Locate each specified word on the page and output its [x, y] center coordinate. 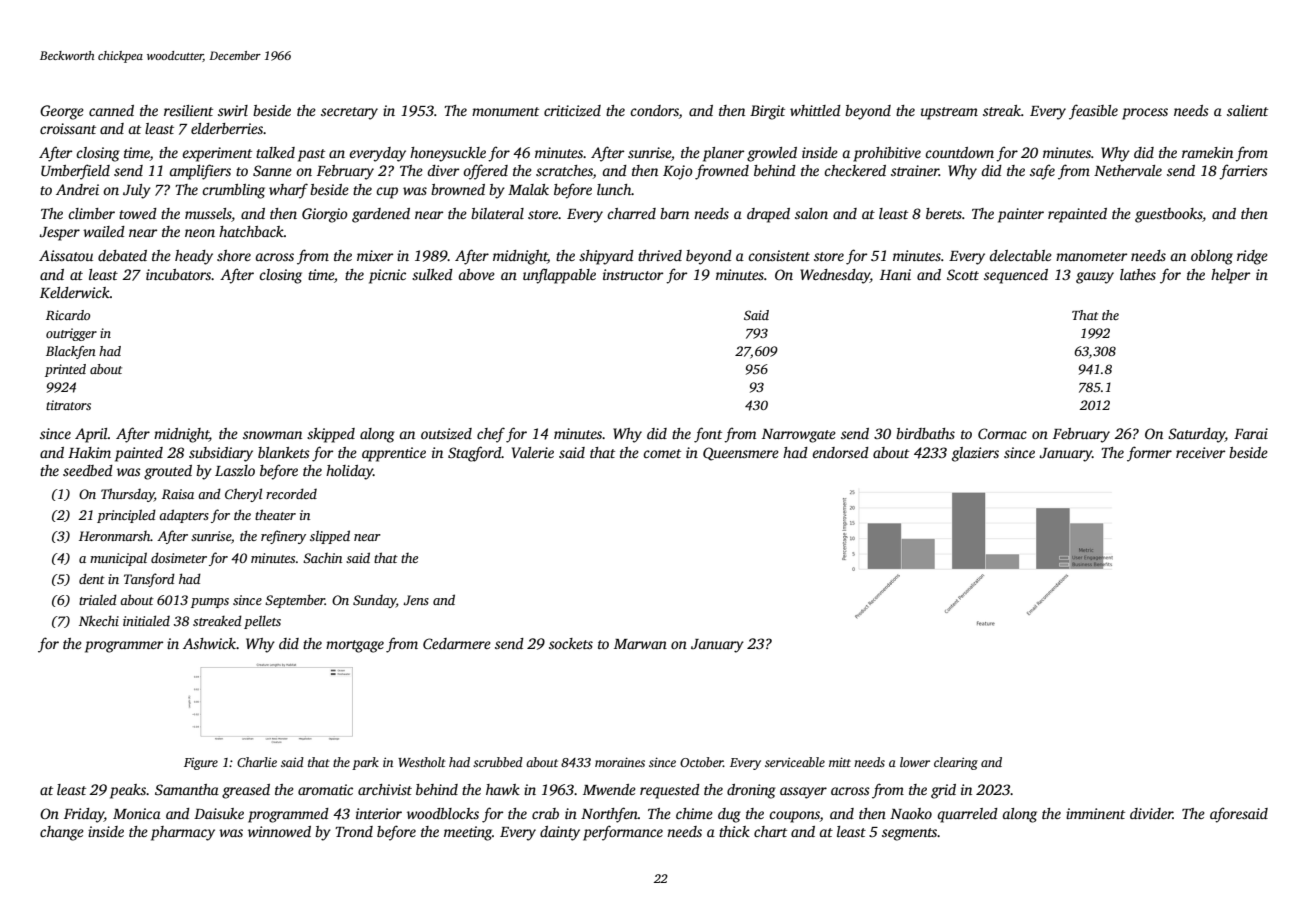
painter [1021, 215]
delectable [1020, 255]
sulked [432, 274]
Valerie [533, 452]
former [1149, 454]
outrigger [71, 334]
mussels [208, 215]
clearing [956, 763]
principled [126, 516]
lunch [614, 189]
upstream [949, 113]
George [62, 112]
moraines [620, 762]
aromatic [325, 789]
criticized [572, 110]
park [365, 763]
